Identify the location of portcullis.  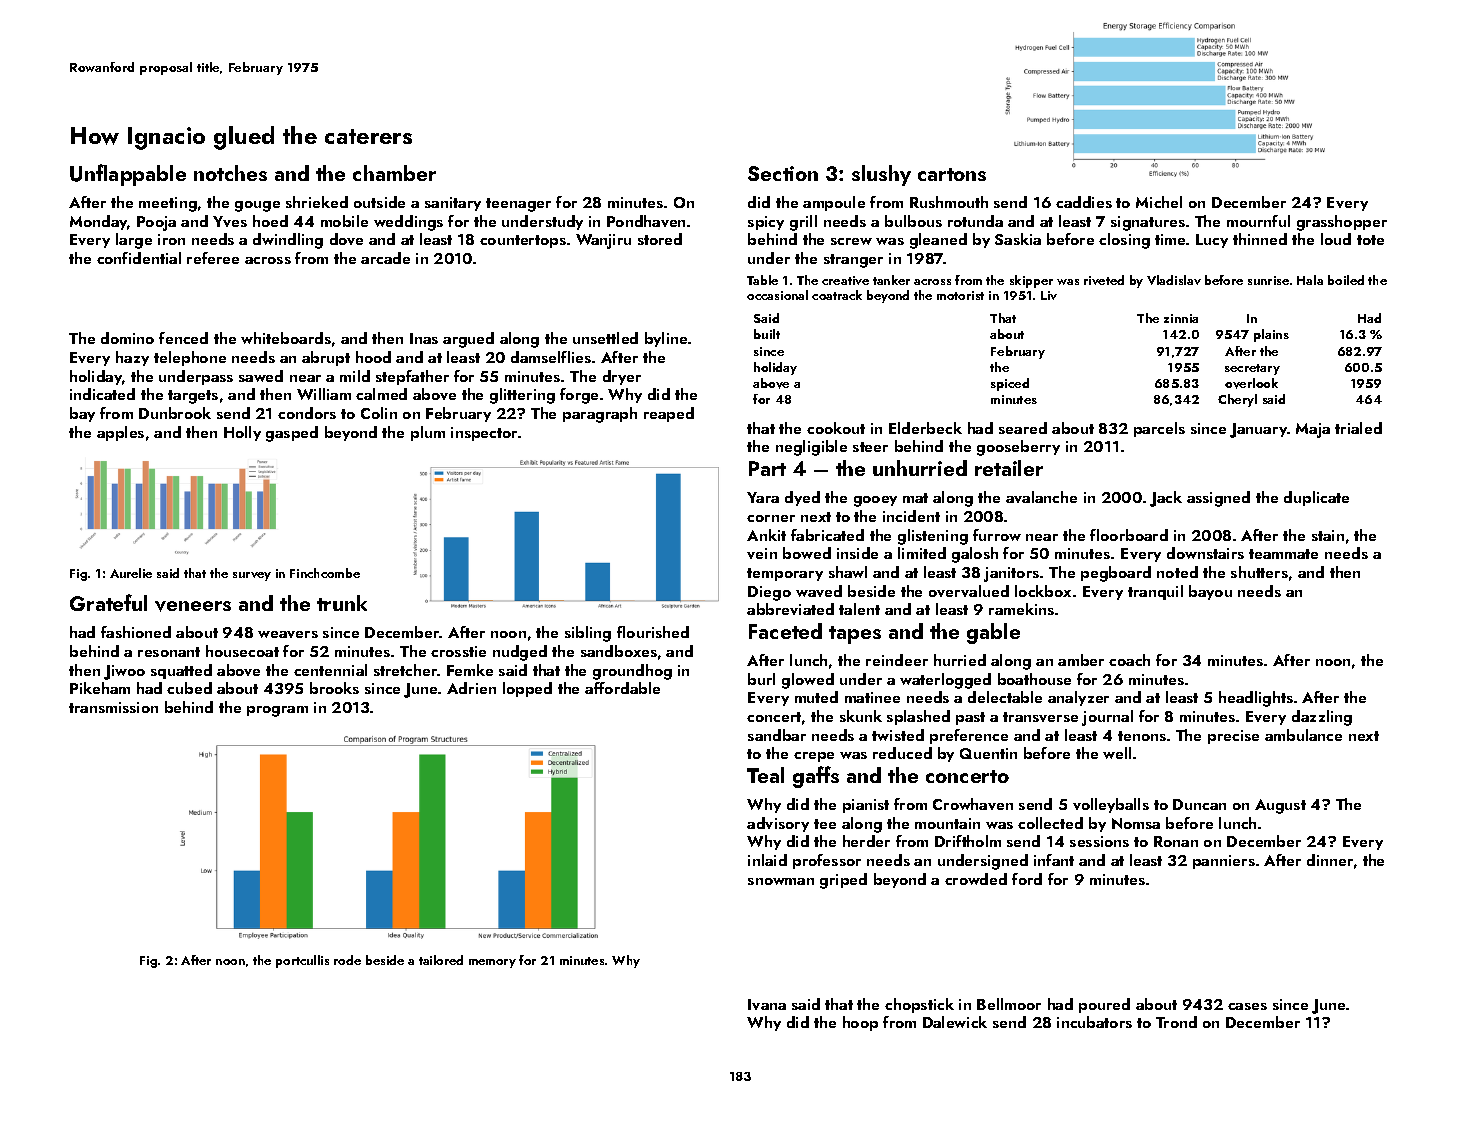
(302, 961).
